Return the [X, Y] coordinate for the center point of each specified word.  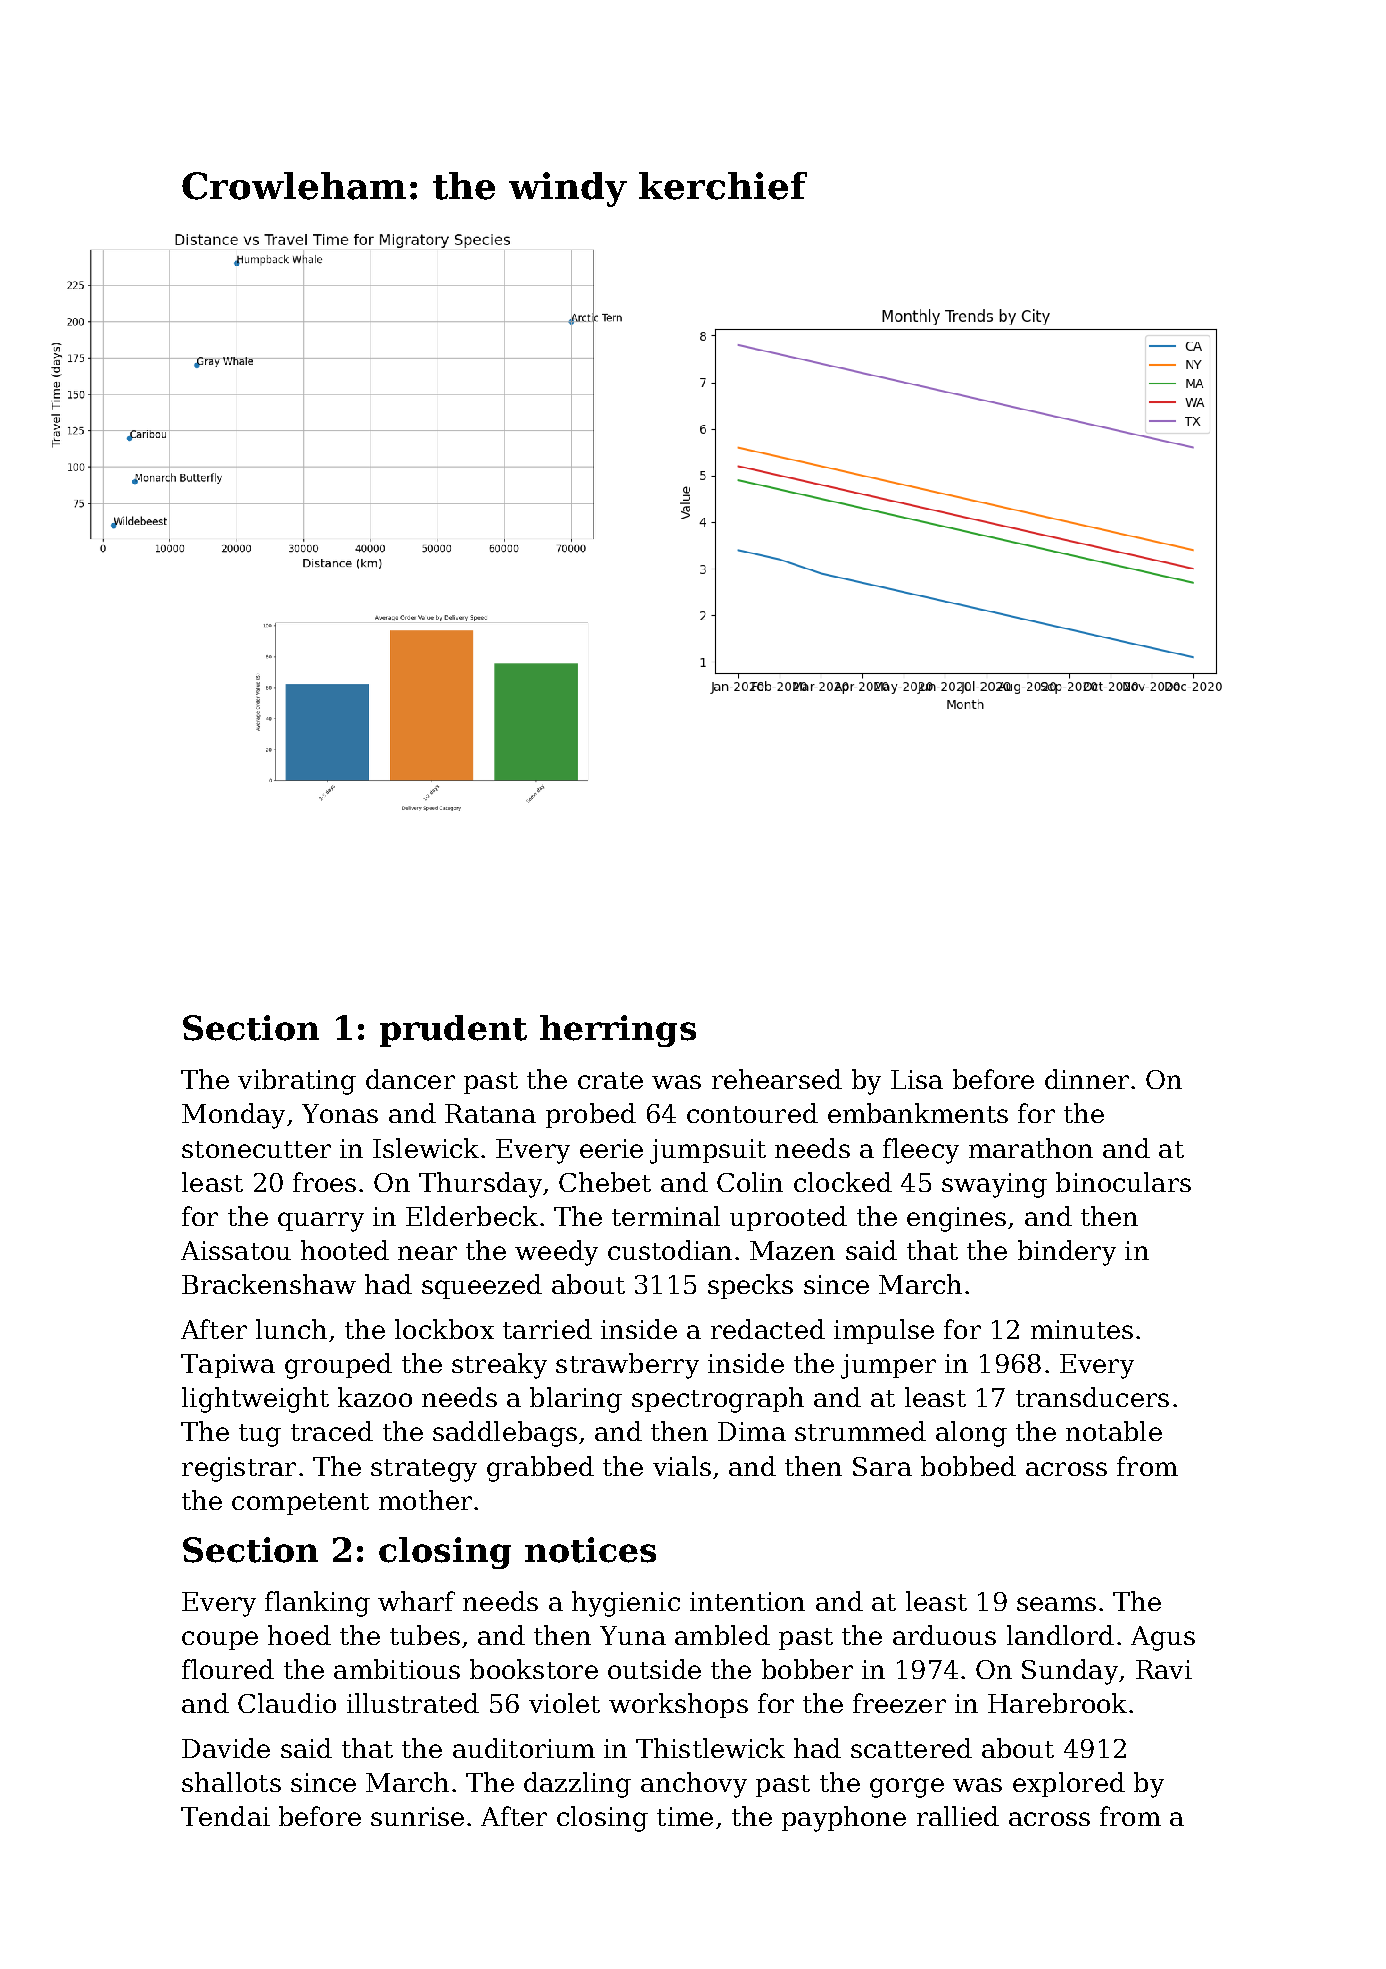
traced [332, 1431]
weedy [556, 1253]
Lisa [917, 1079]
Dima [752, 1431]
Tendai [225, 1816]
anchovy [694, 1785]
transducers [1092, 1397]
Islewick [426, 1148]
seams [1056, 1604]
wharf [416, 1601]
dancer [410, 1079]
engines [956, 1219]
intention [747, 1601]
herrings [618, 1031]
